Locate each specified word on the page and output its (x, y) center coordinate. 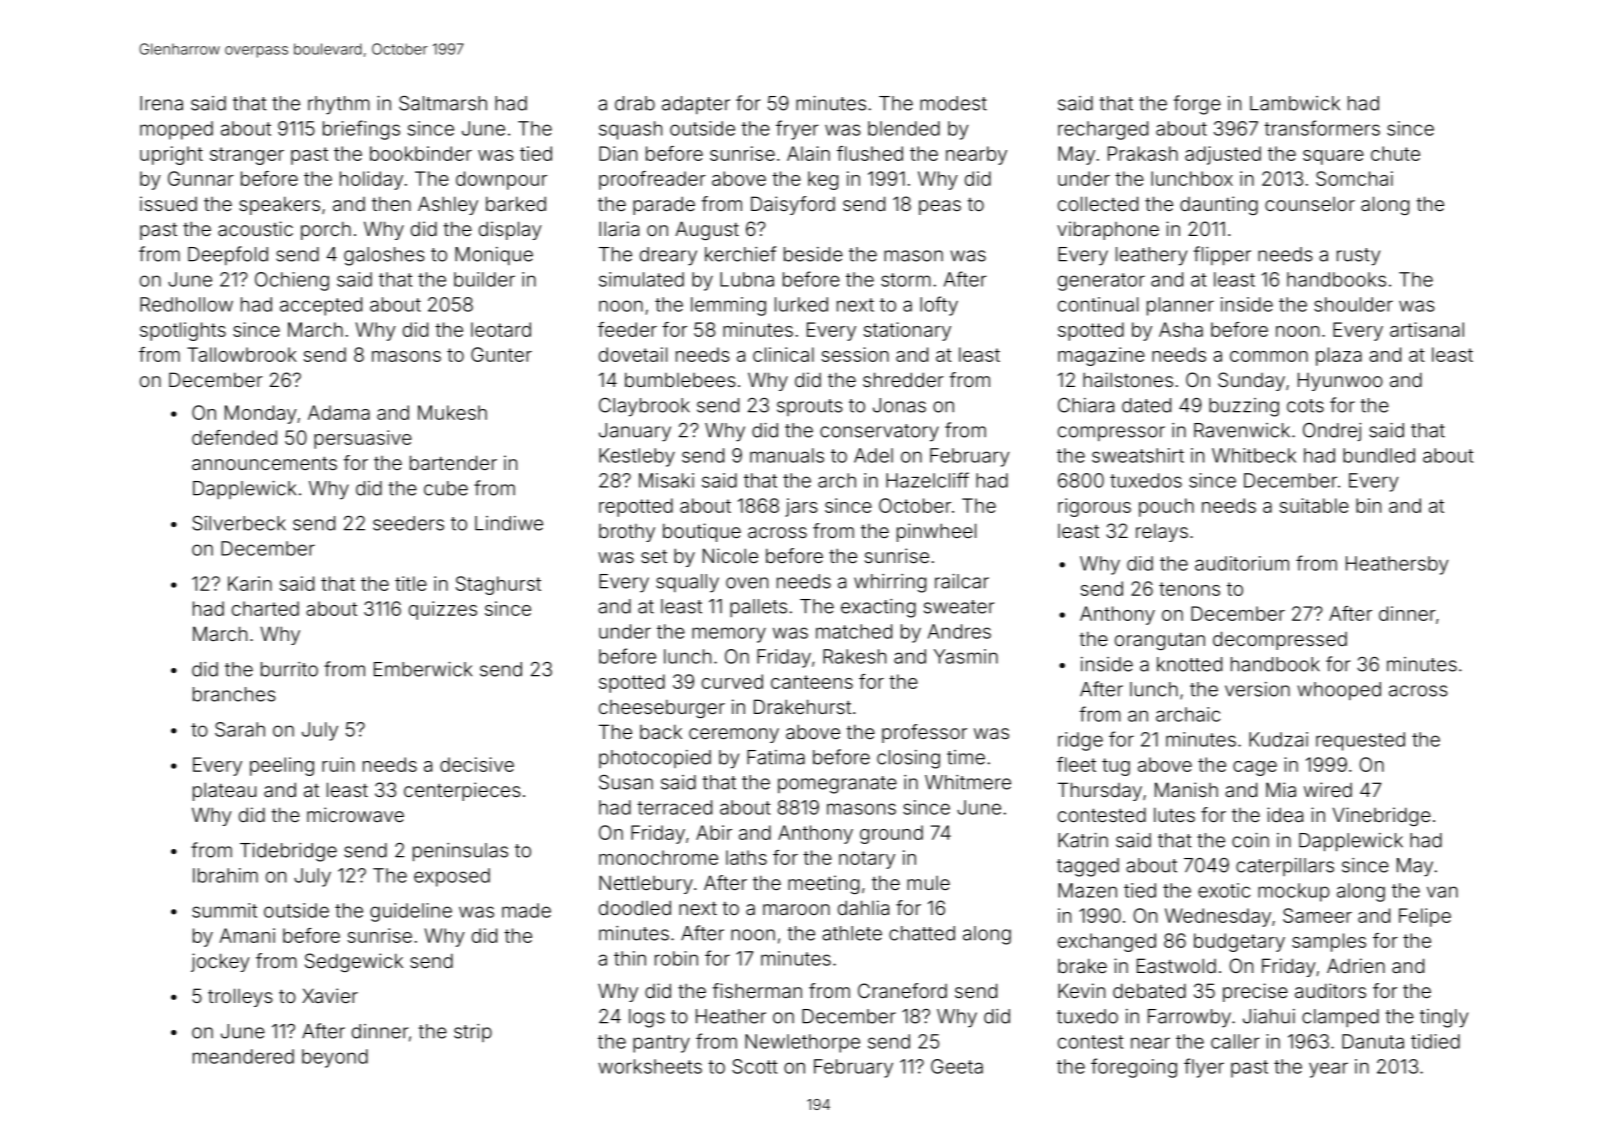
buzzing (1244, 407)
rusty (1358, 257)
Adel (873, 455)
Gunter (501, 354)
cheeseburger (662, 708)
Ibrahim (225, 875)
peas (940, 207)
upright (171, 155)
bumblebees (680, 379)
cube (446, 488)
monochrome (658, 857)
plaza (1339, 356)
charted (265, 608)
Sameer (1317, 915)
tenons (1189, 589)
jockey (220, 962)
